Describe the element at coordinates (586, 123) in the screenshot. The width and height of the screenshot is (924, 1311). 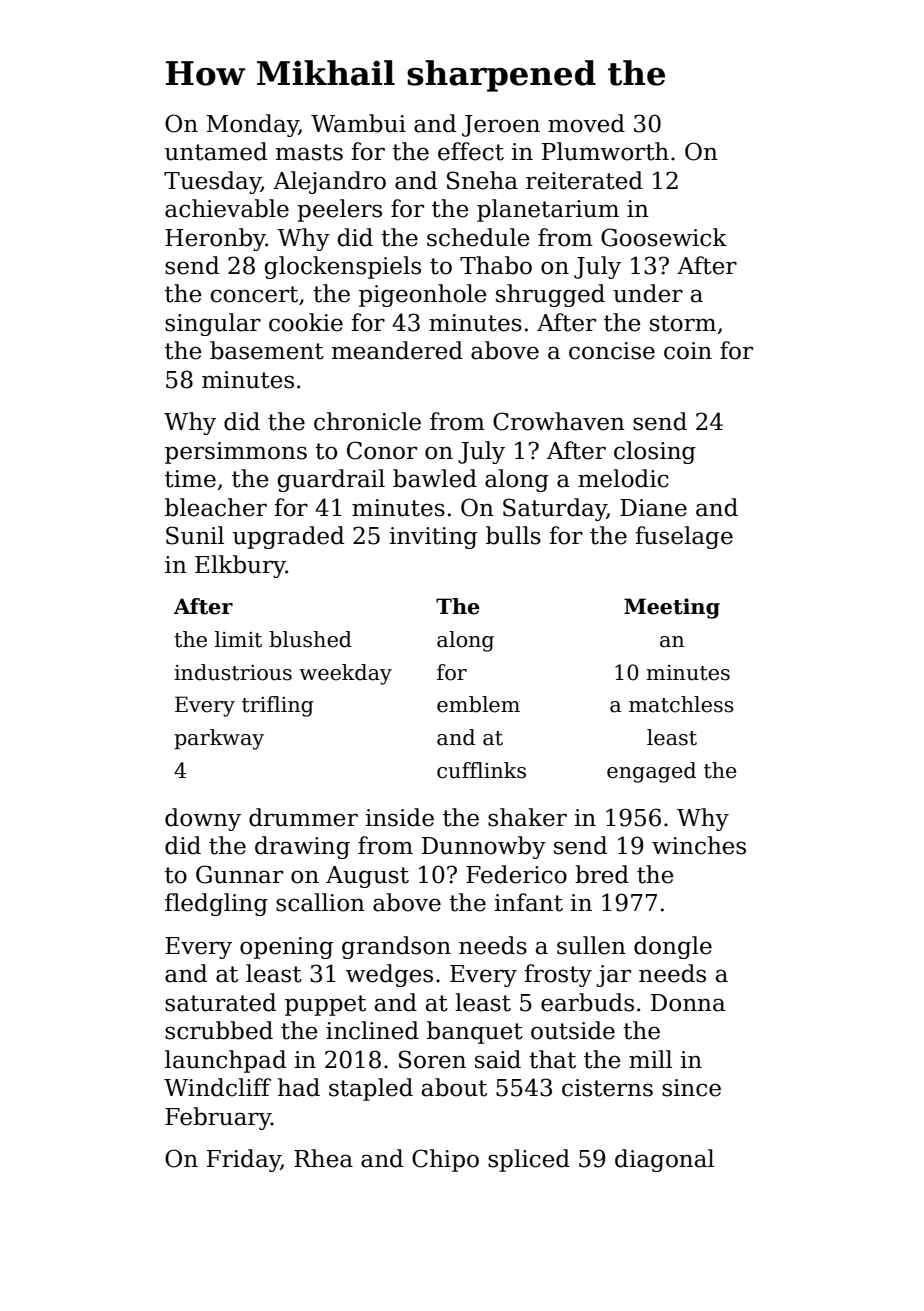
I see `moved` at that location.
